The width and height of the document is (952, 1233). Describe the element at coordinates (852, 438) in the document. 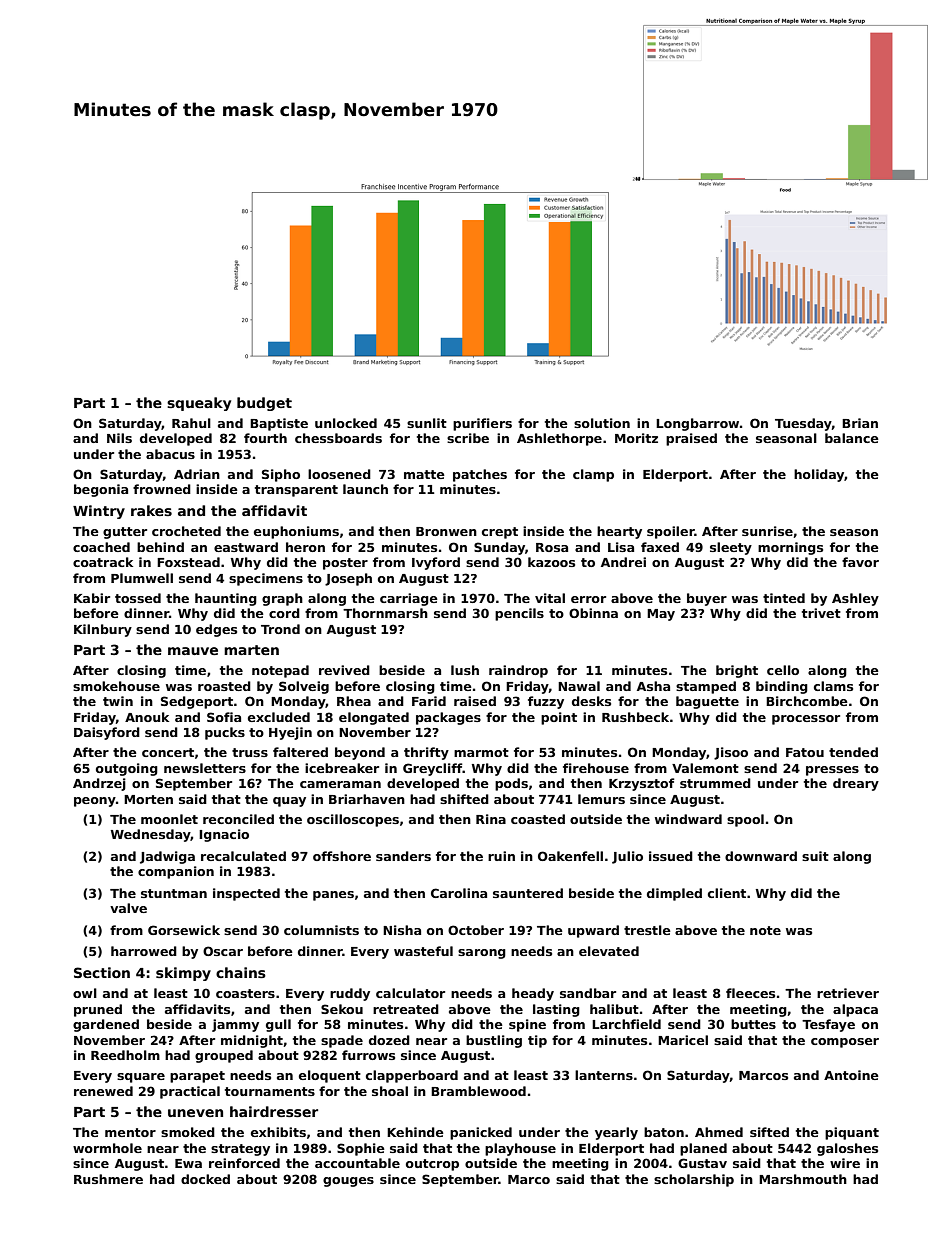

I see `balance` at that location.
